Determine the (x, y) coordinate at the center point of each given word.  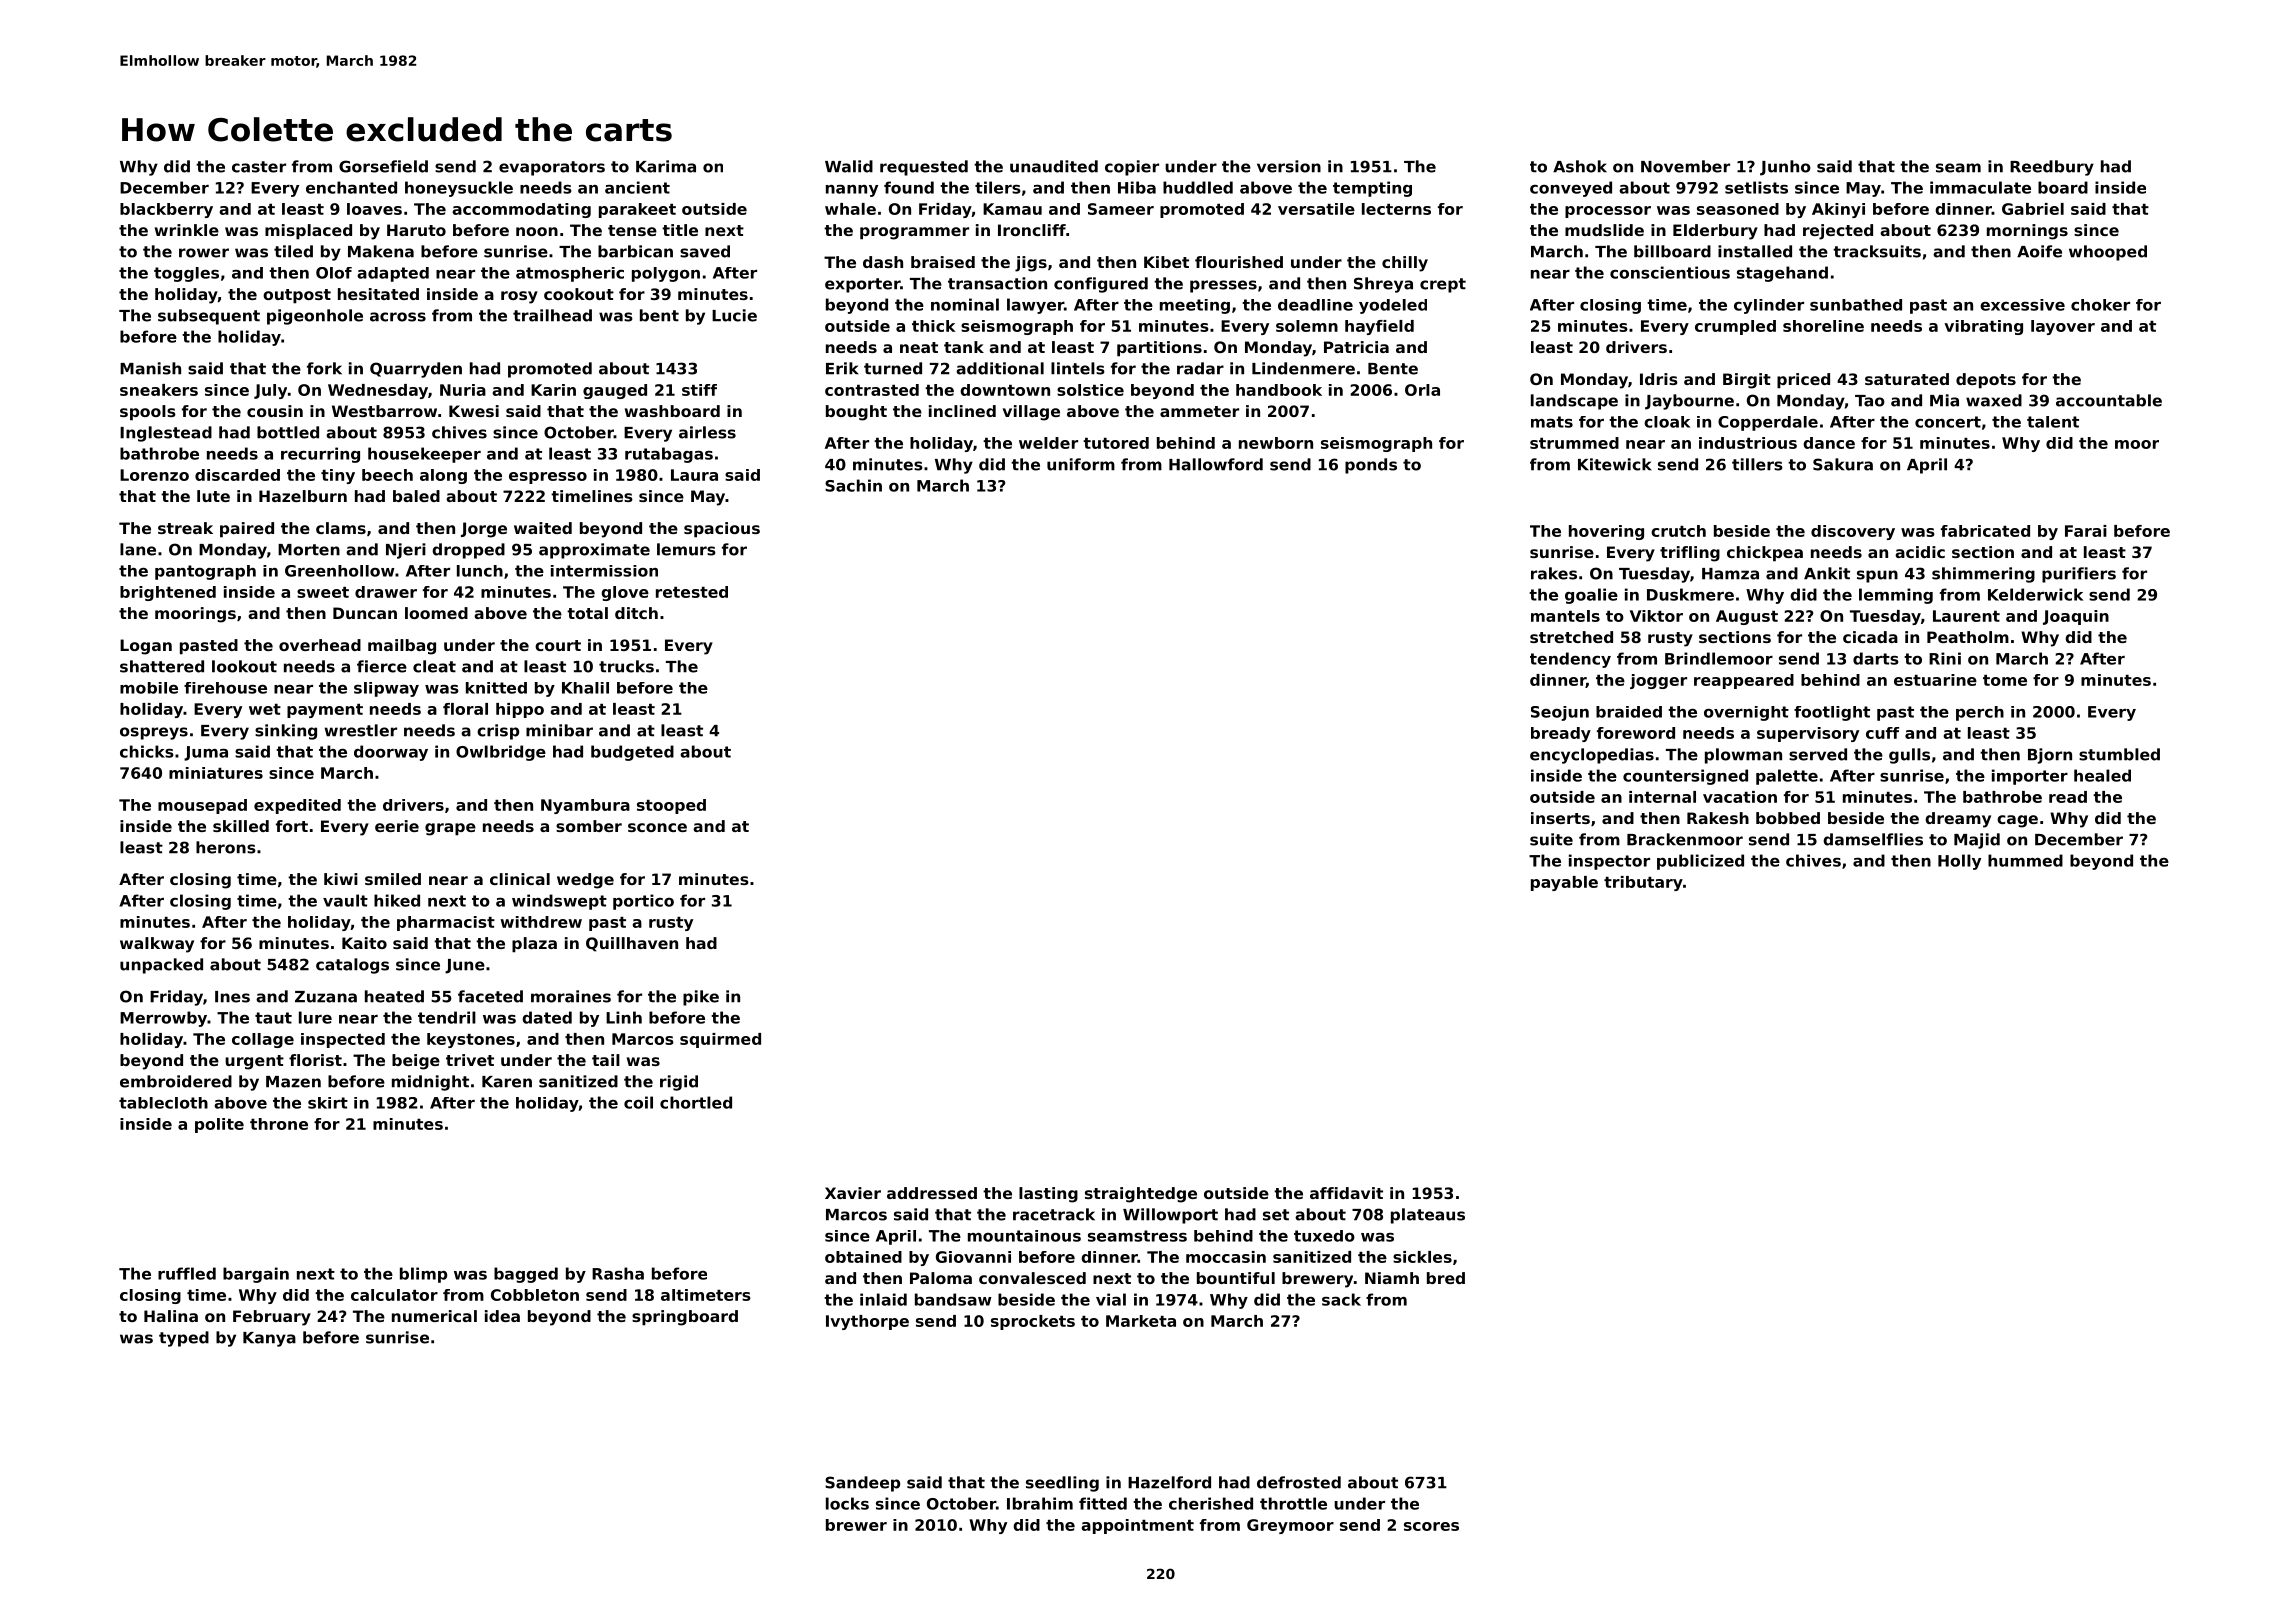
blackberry (166, 210)
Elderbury (1715, 232)
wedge (585, 881)
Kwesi (474, 411)
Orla (1422, 390)
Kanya (269, 1339)
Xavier (853, 1193)
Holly (1959, 862)
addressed (932, 1193)
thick (934, 326)
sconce (657, 827)
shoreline (1823, 326)
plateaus (1428, 1216)
